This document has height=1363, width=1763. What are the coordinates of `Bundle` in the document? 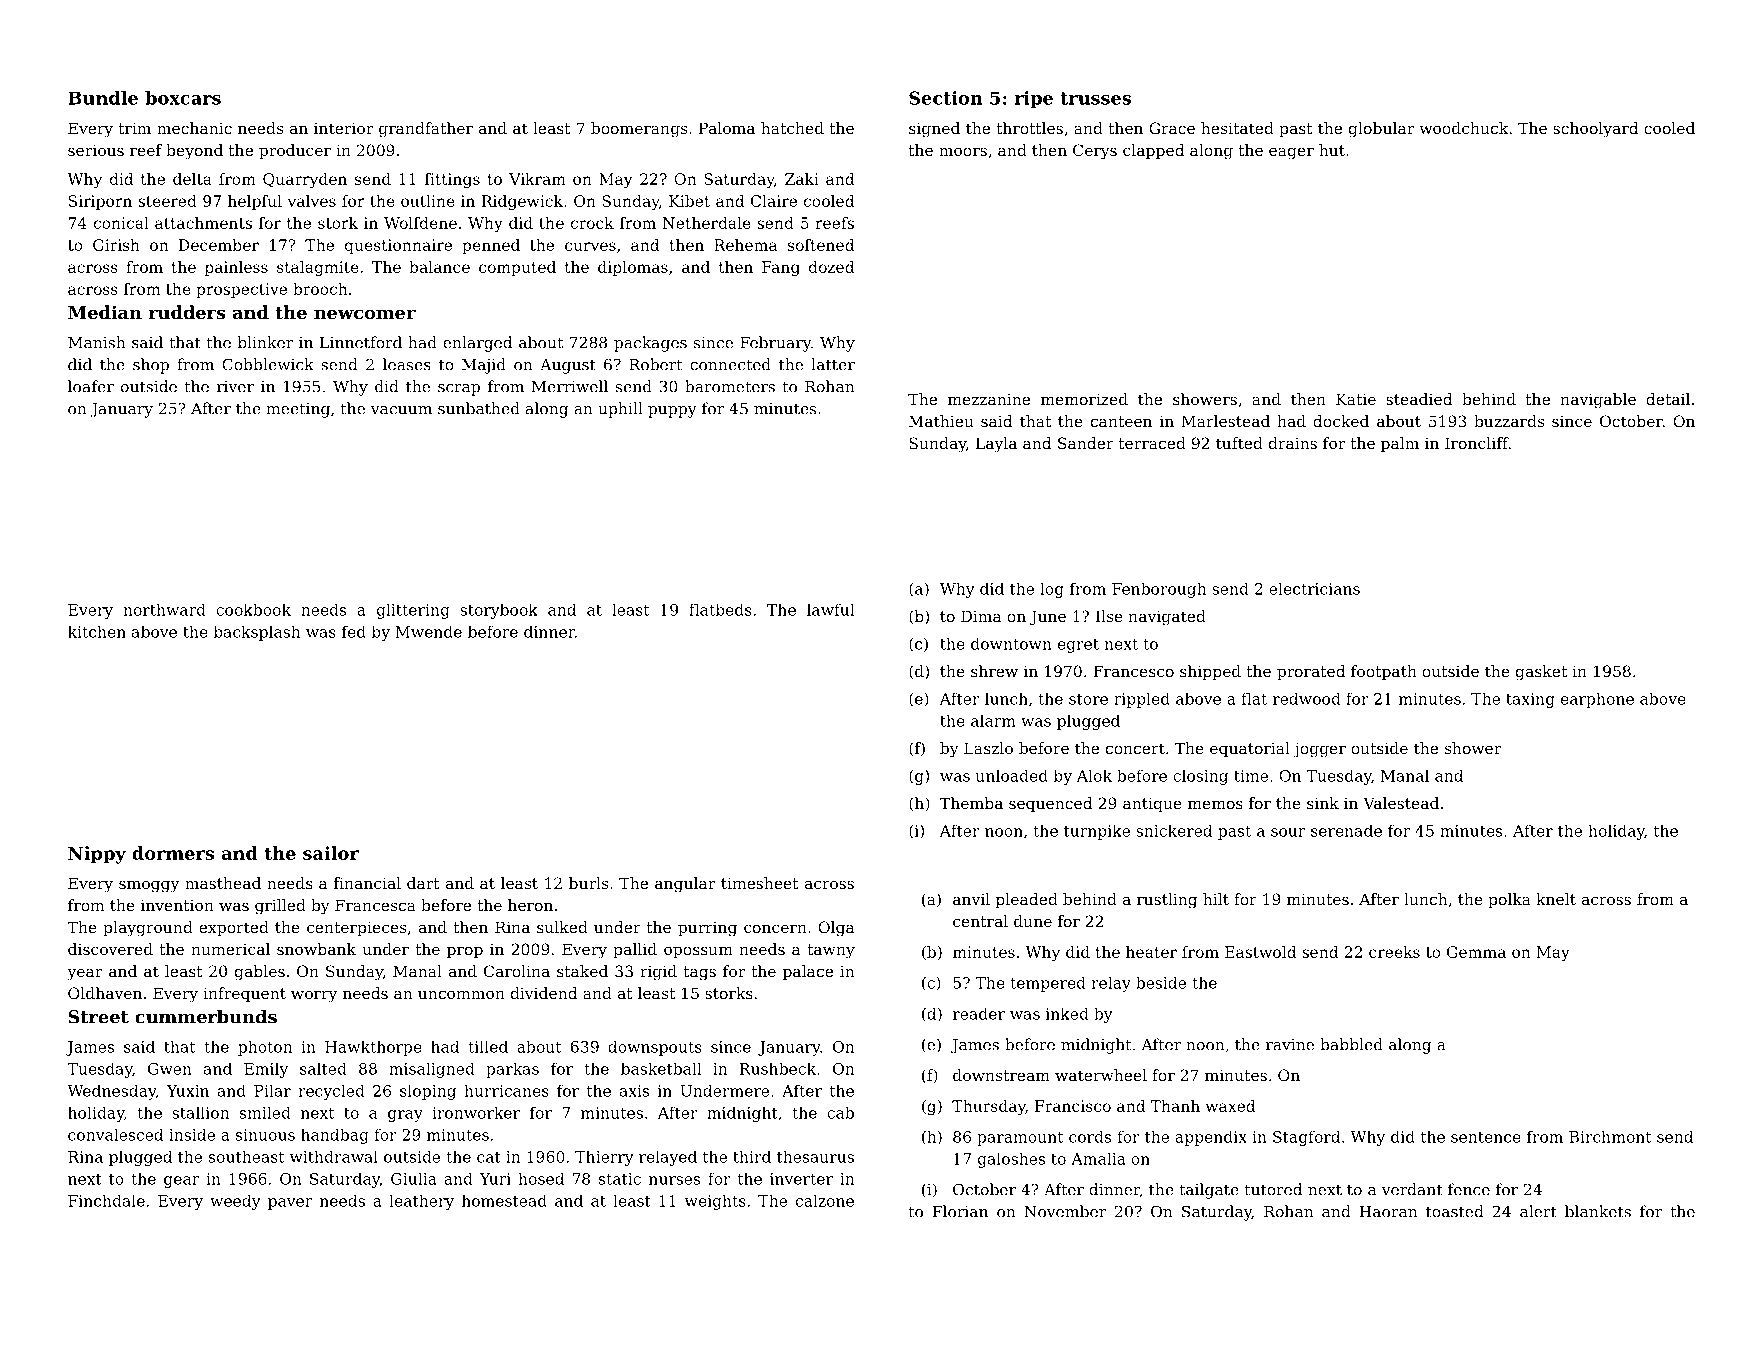 It's located at (103, 98).
